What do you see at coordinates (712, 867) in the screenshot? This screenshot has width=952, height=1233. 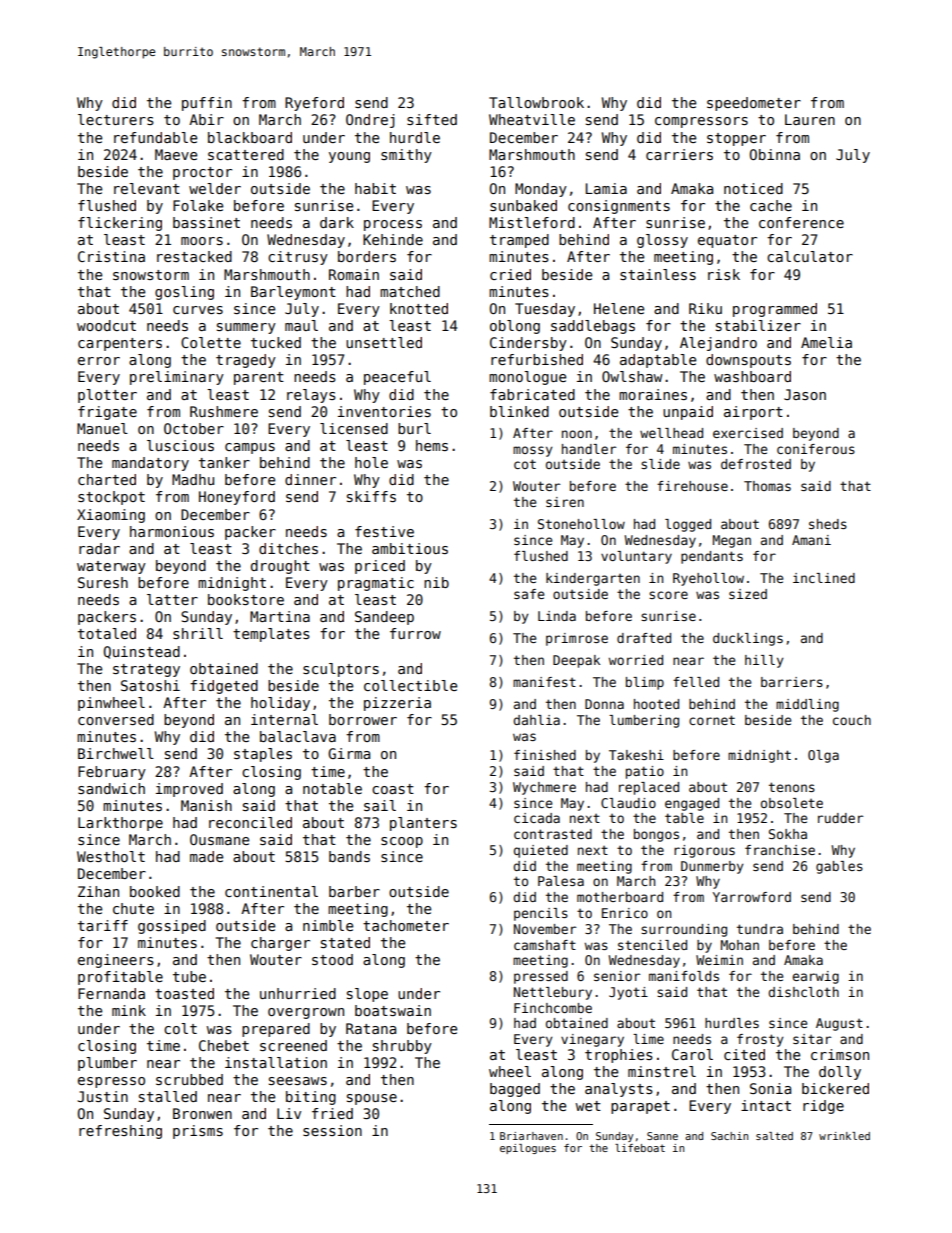 I see `Dunmerby` at bounding box center [712, 867].
